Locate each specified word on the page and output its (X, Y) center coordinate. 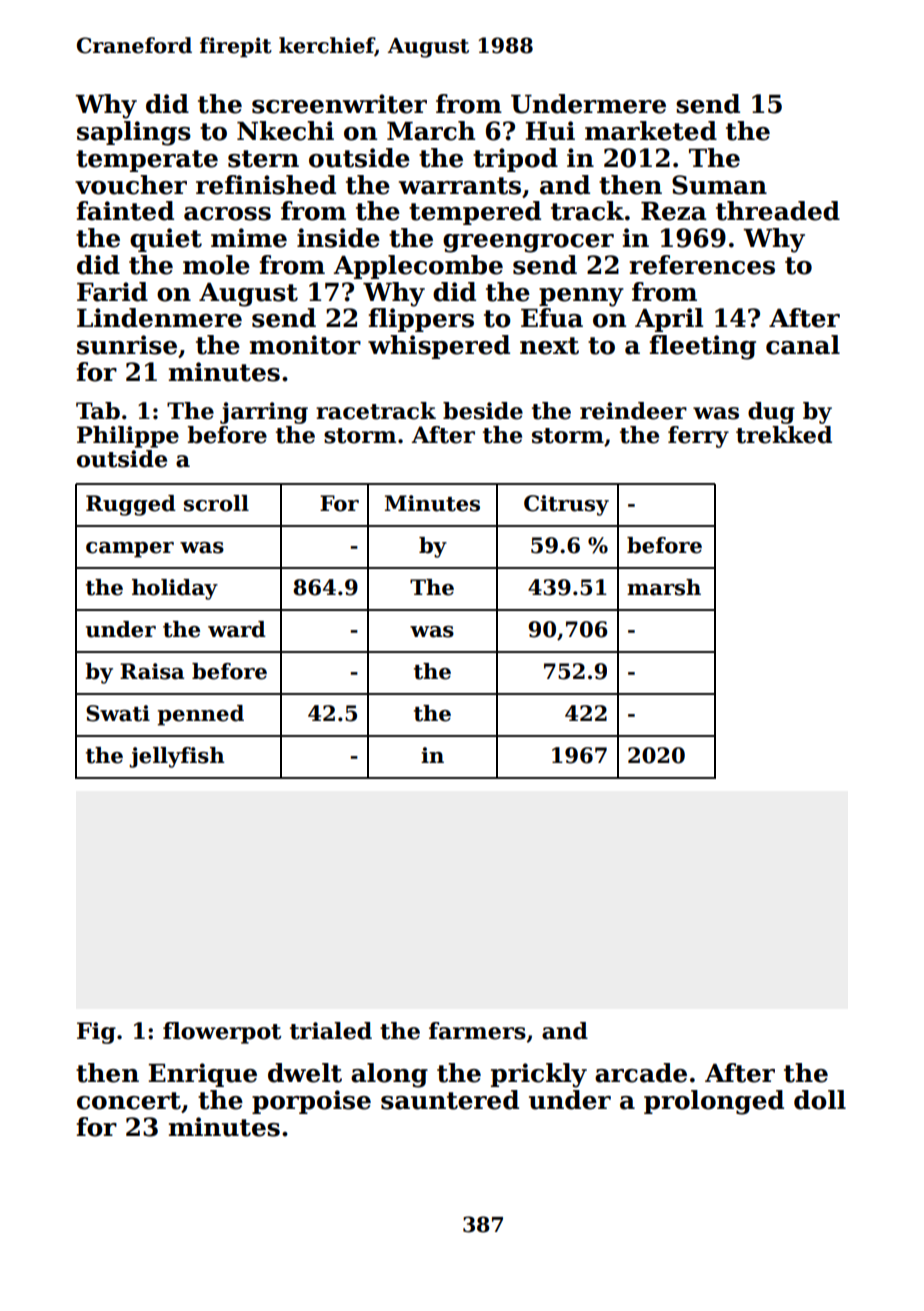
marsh (664, 587)
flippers (421, 320)
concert (129, 1101)
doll (820, 1100)
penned (200, 715)
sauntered (450, 1100)
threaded (778, 211)
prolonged (714, 1102)
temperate (147, 161)
